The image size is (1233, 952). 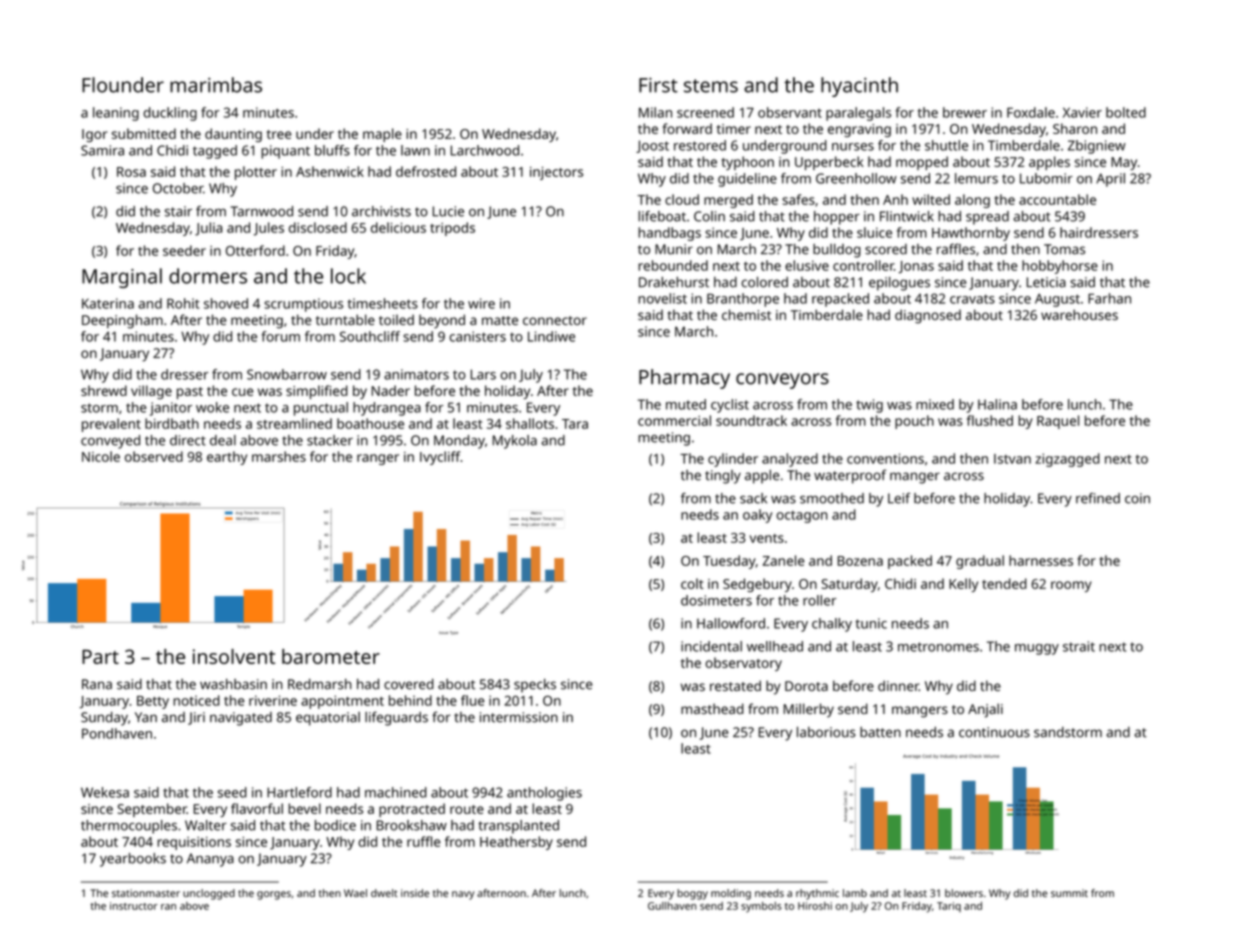 What do you see at coordinates (328, 719) in the screenshot?
I see `equatorial` at bounding box center [328, 719].
